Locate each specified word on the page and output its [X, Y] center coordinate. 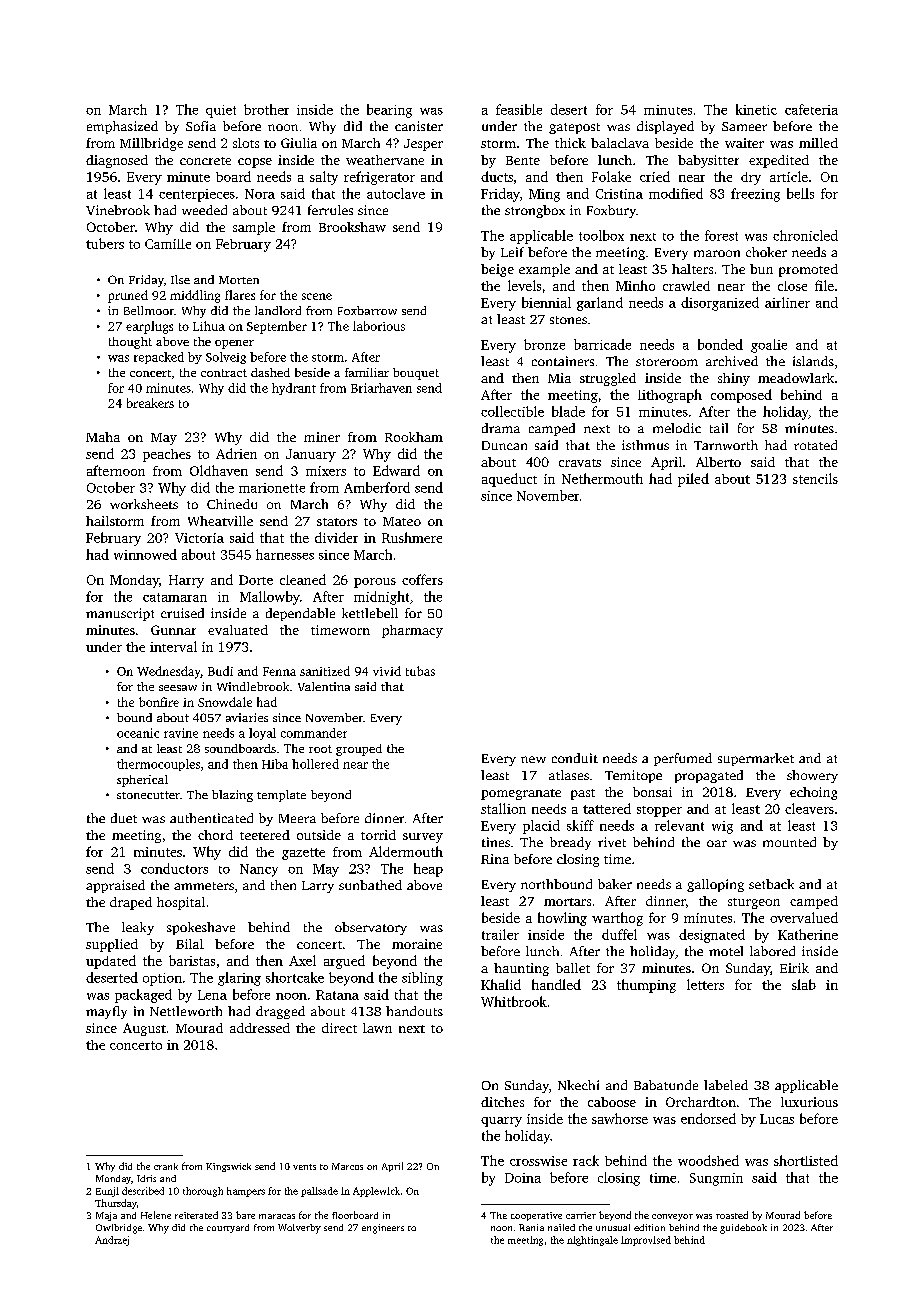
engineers [383, 1229]
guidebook [743, 1229]
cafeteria [811, 109]
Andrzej [112, 1241]
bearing [389, 111]
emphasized [122, 127]
